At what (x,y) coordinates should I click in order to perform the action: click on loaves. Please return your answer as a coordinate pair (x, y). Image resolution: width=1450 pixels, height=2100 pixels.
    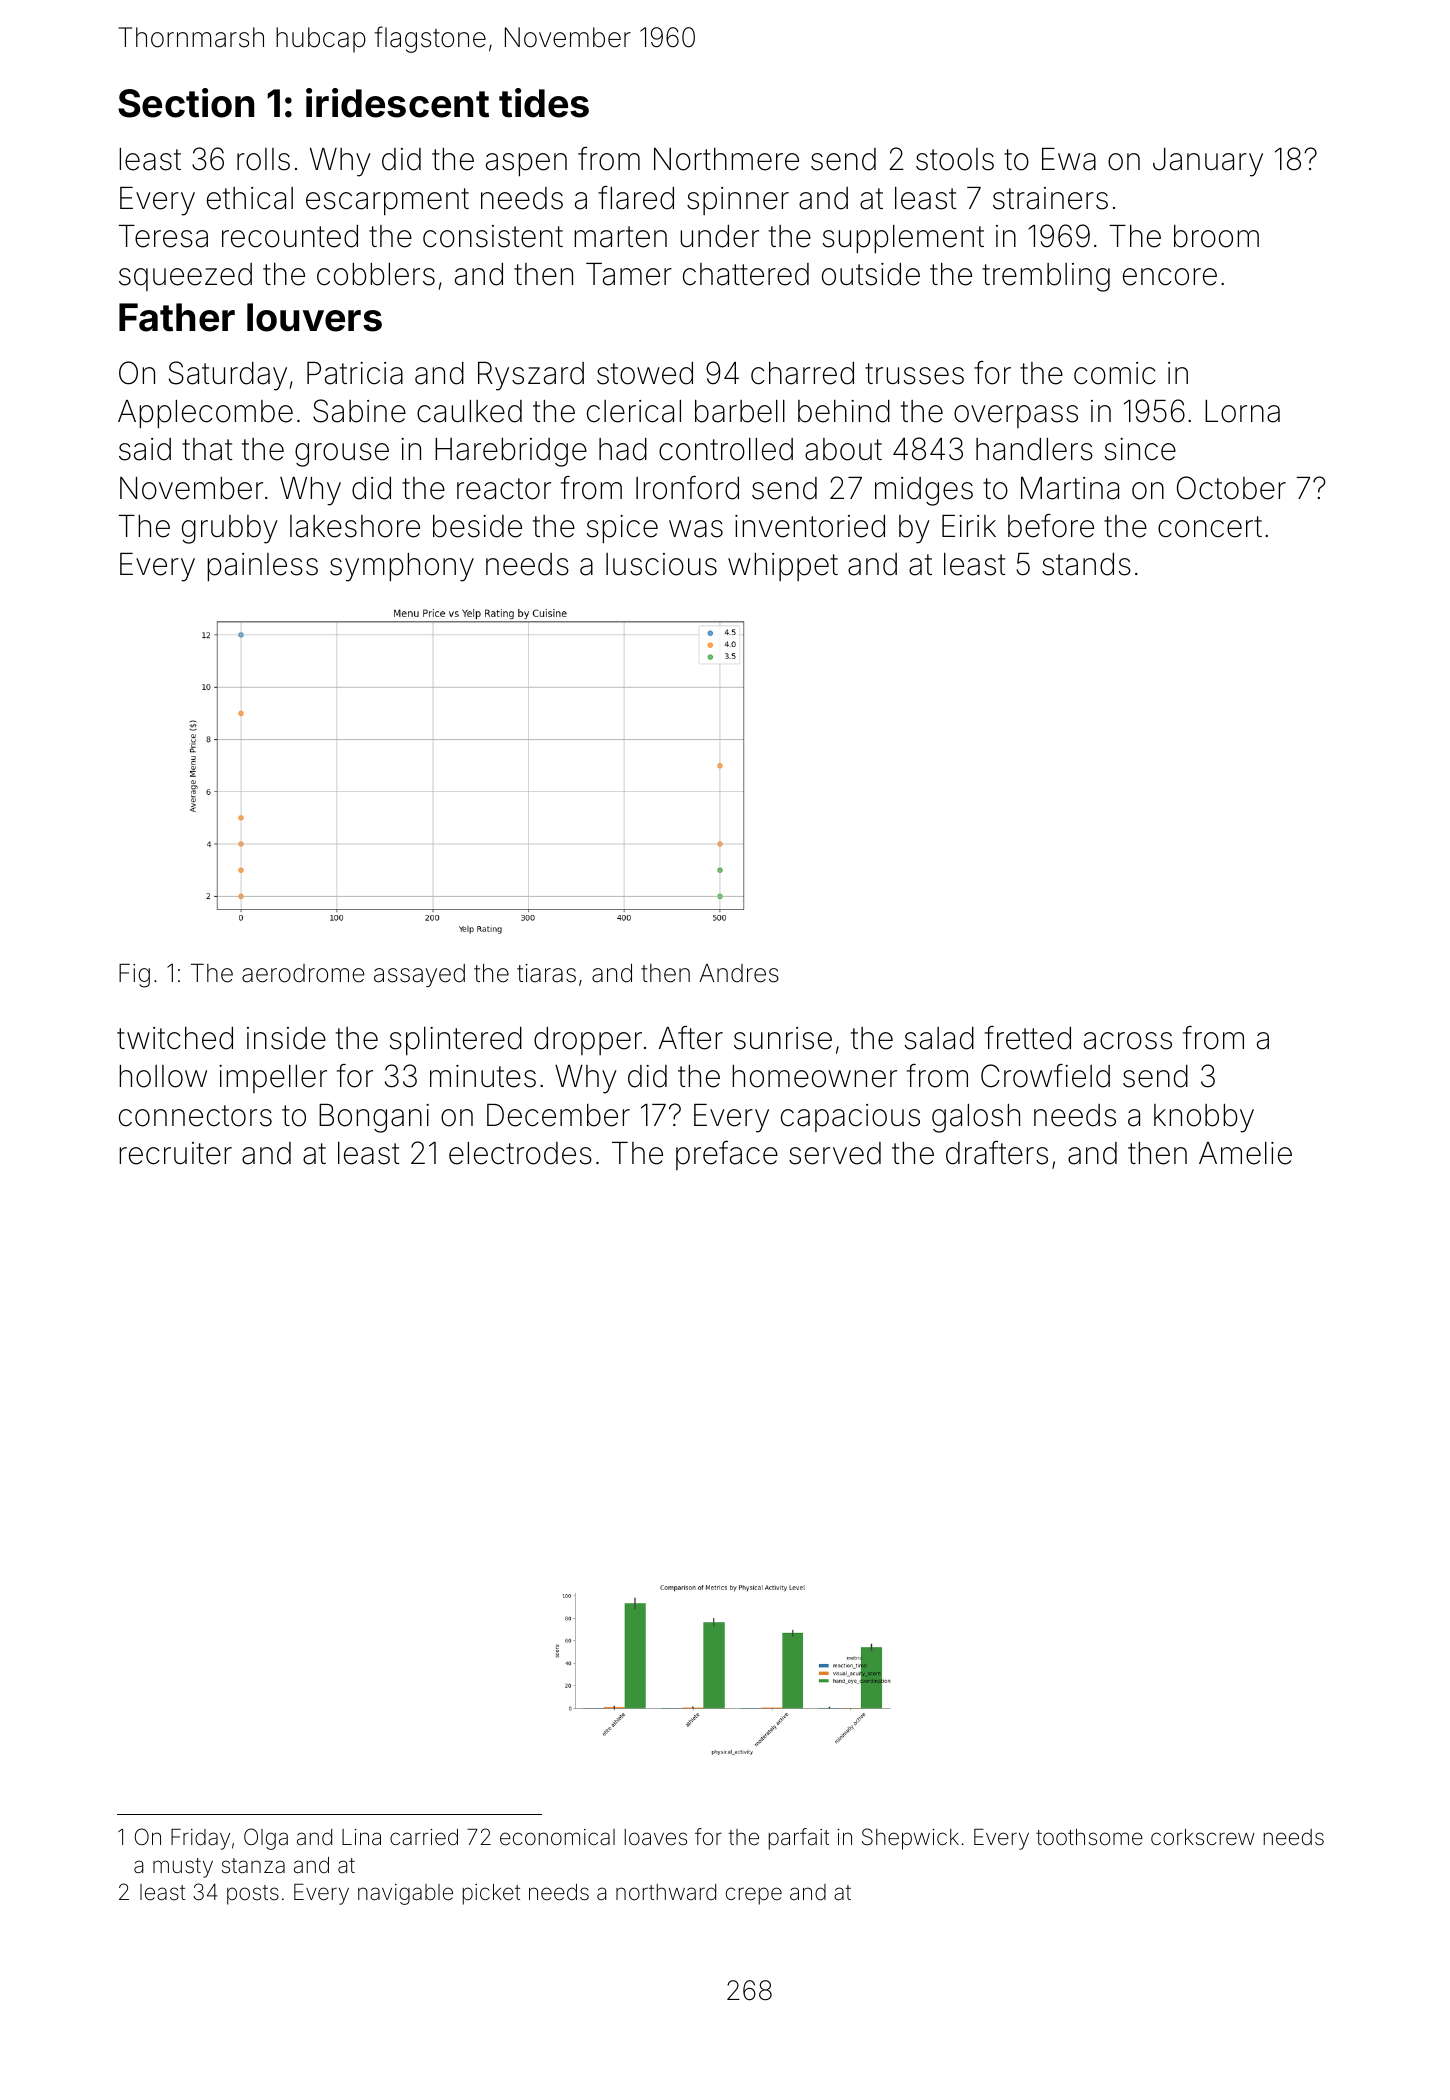
    Looking at the image, I should click on (656, 1837).
